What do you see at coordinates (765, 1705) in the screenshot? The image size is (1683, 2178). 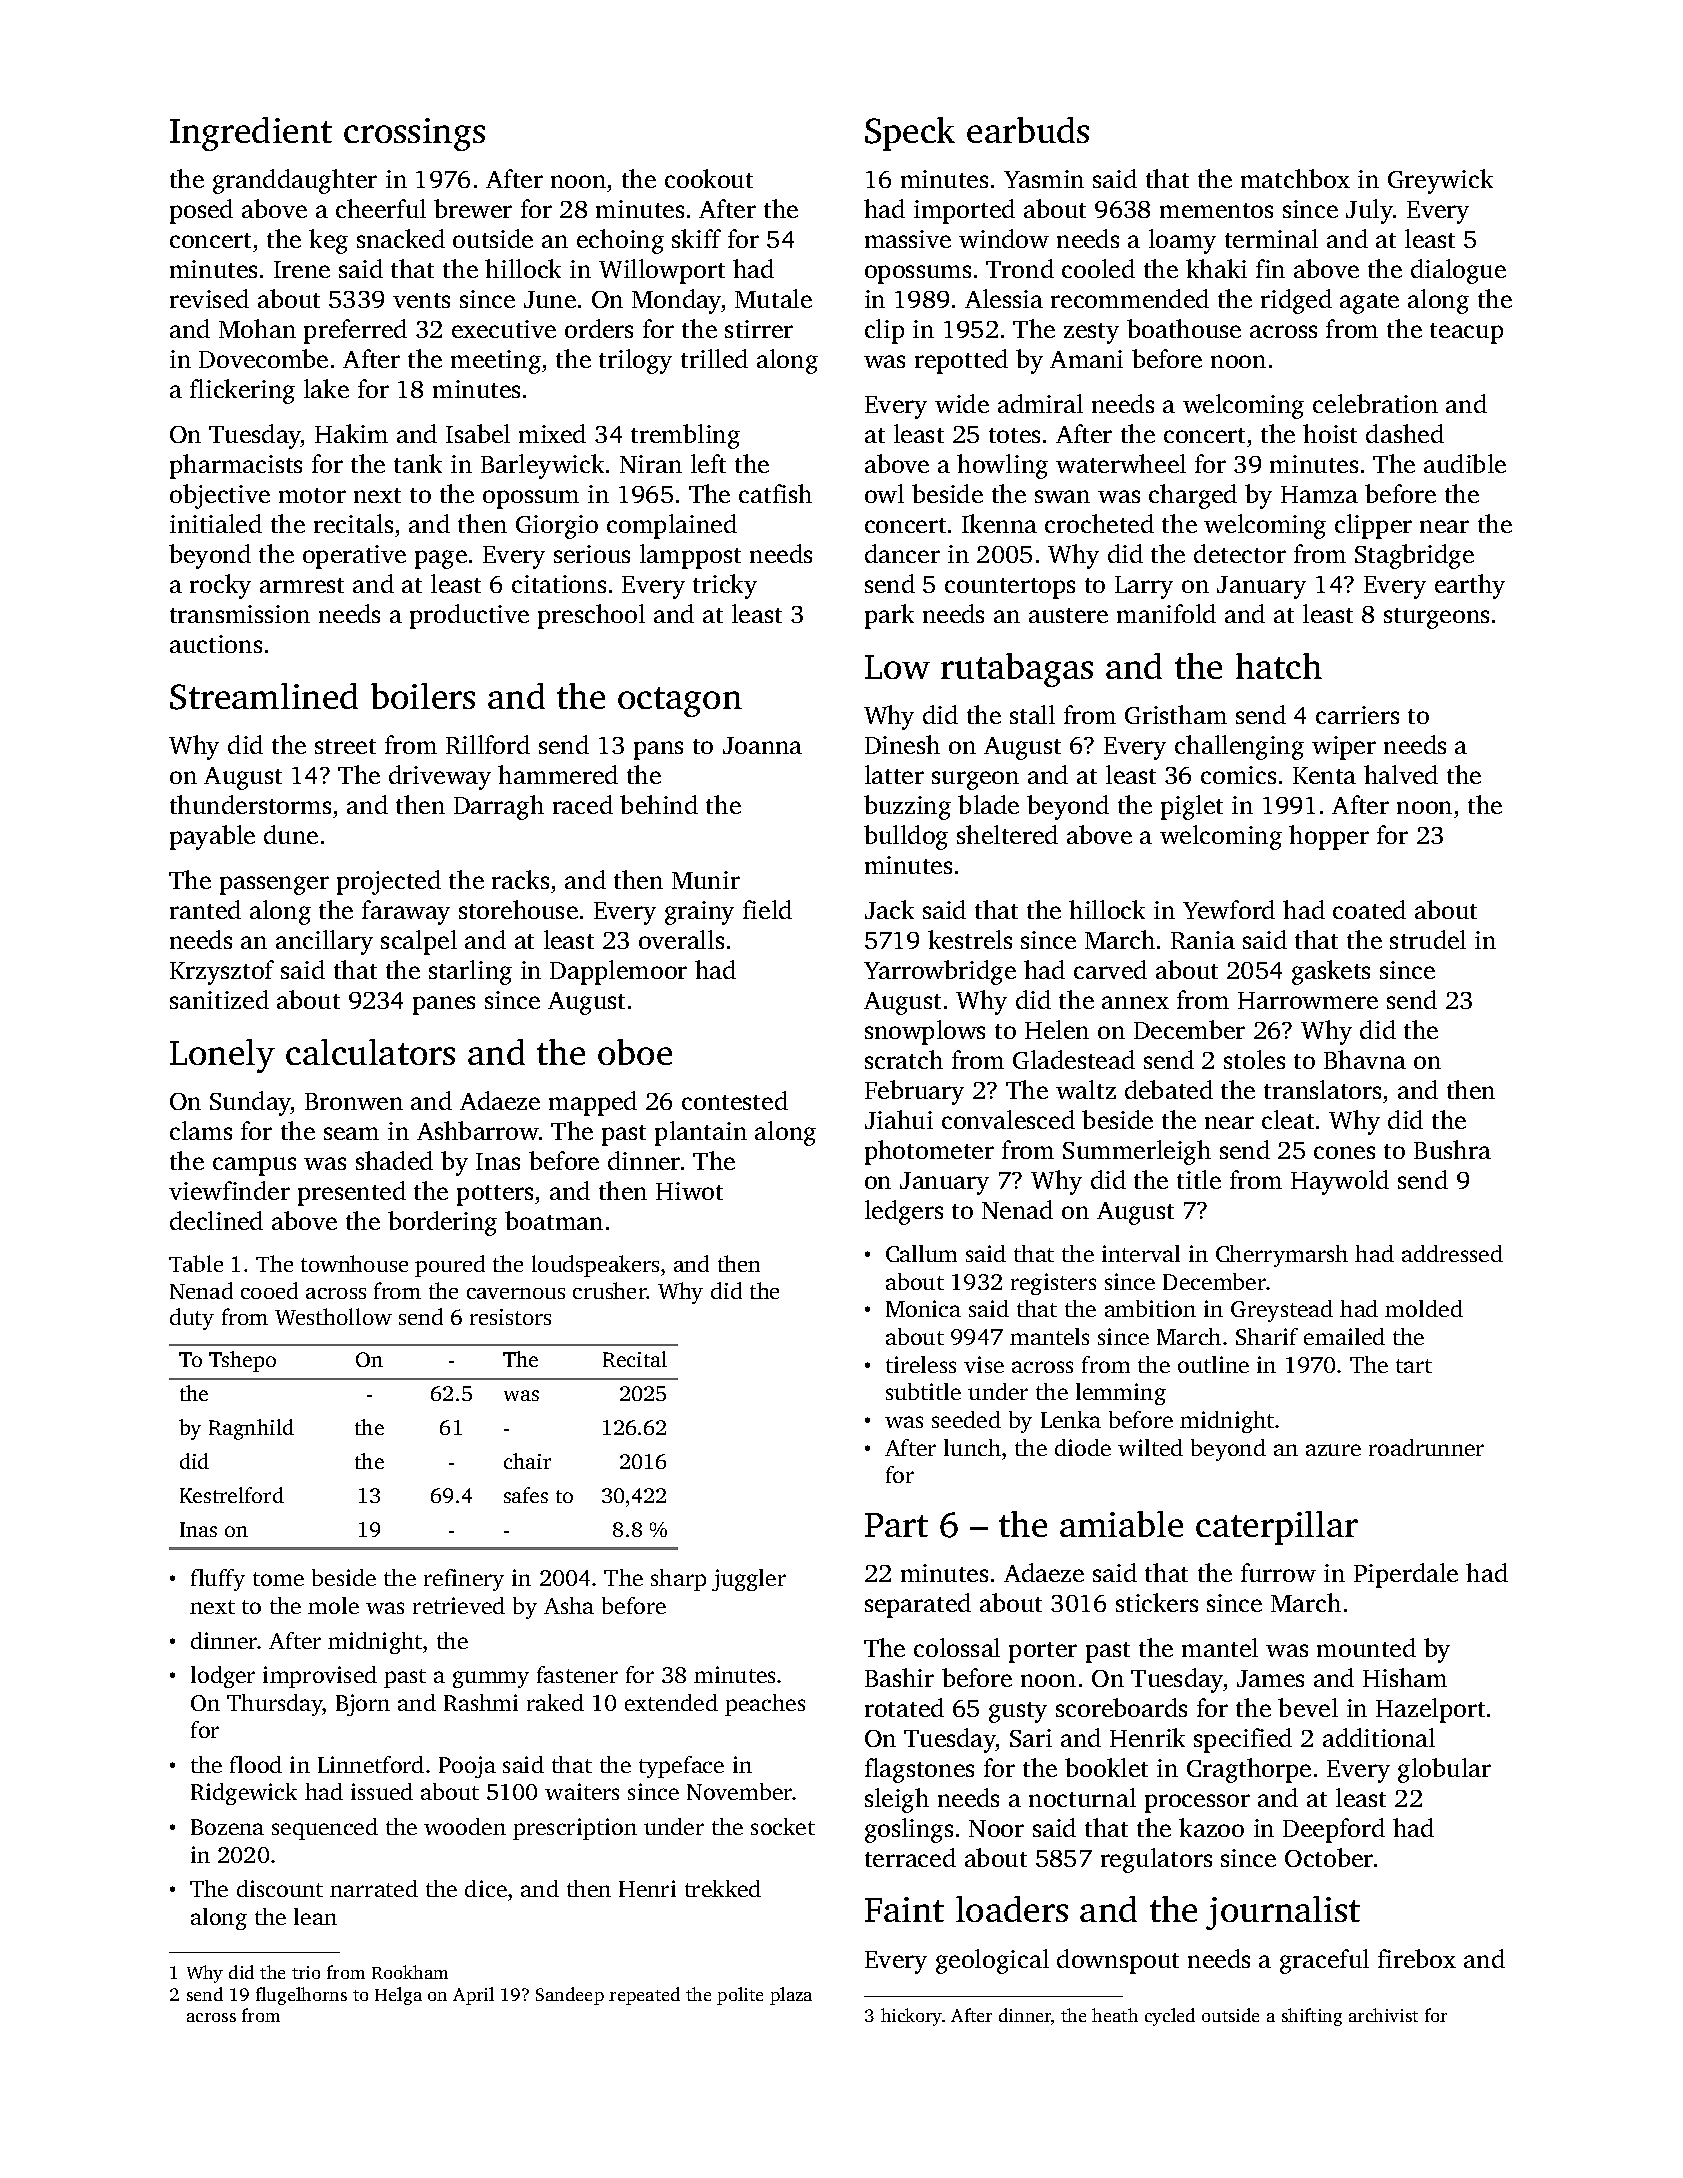 I see `peaches` at bounding box center [765, 1705].
